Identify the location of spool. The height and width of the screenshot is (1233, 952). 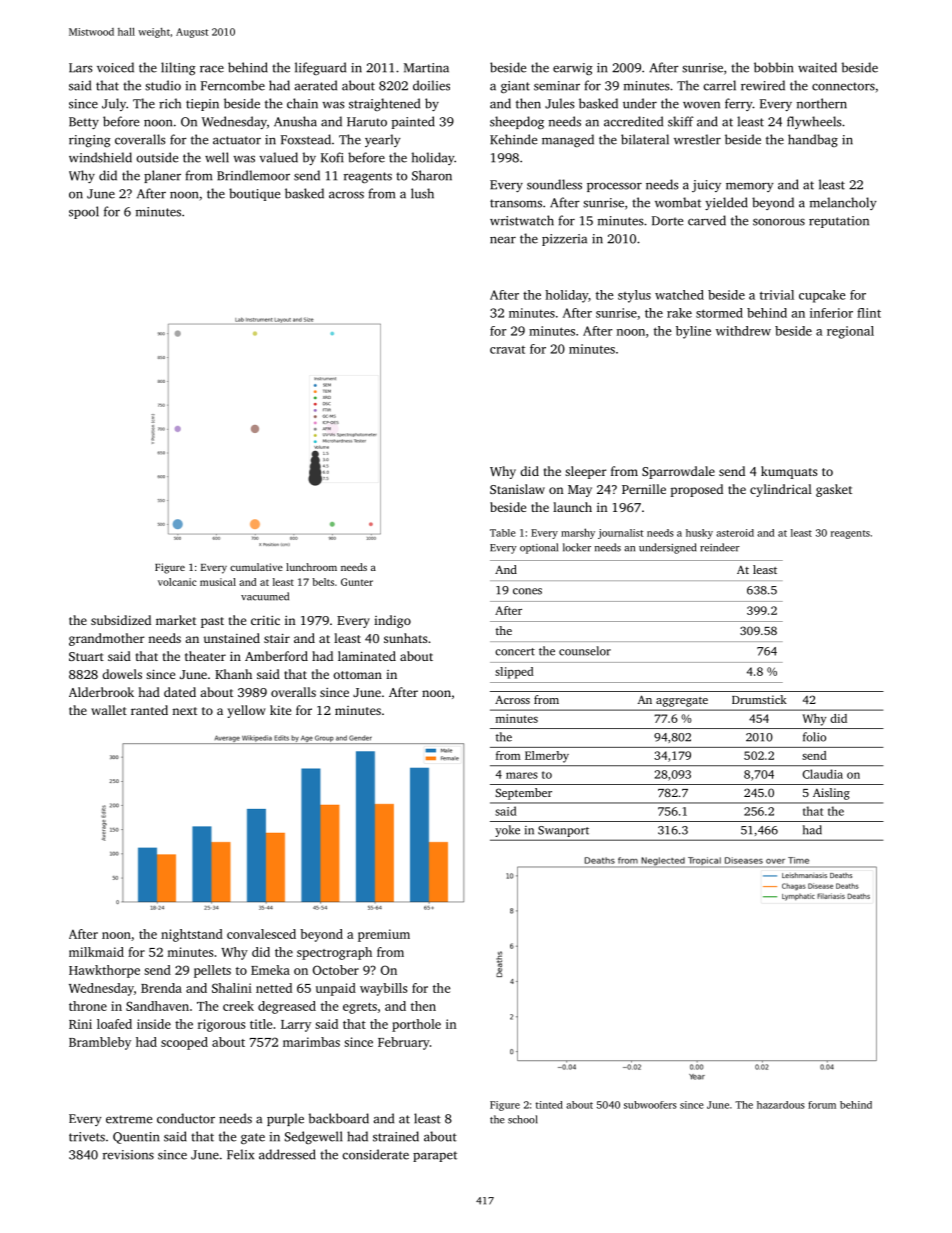
(84, 212).
